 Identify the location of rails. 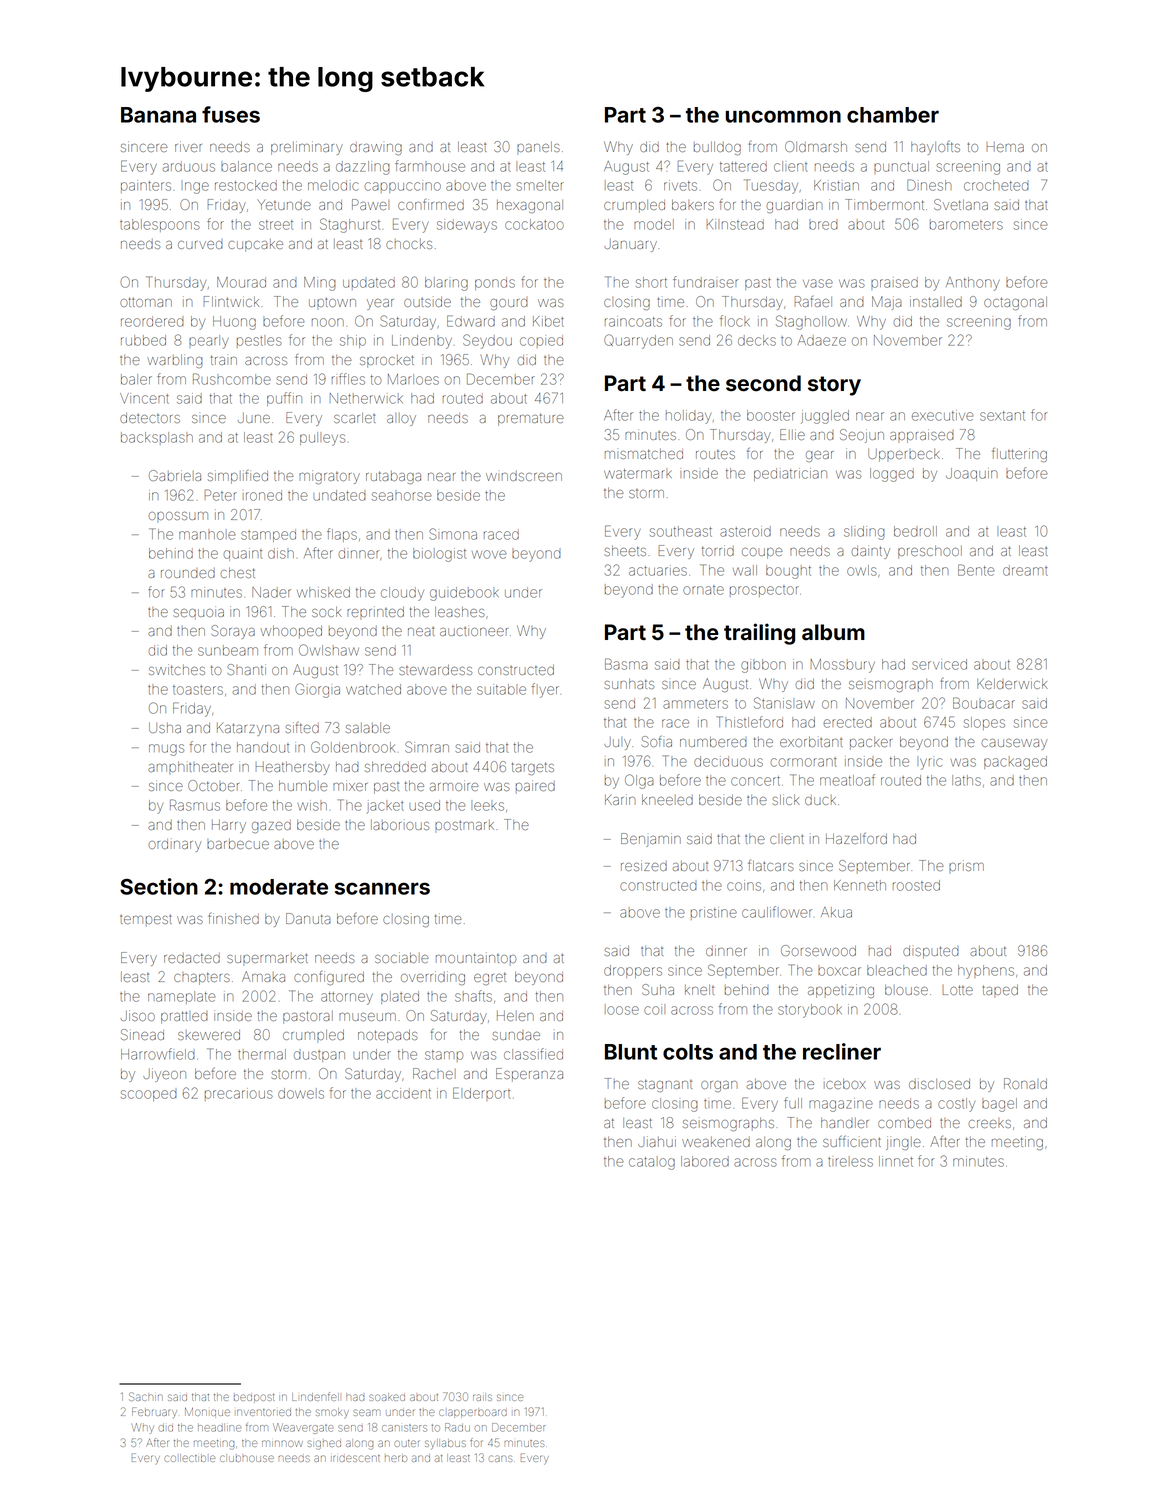
(482, 1397).
